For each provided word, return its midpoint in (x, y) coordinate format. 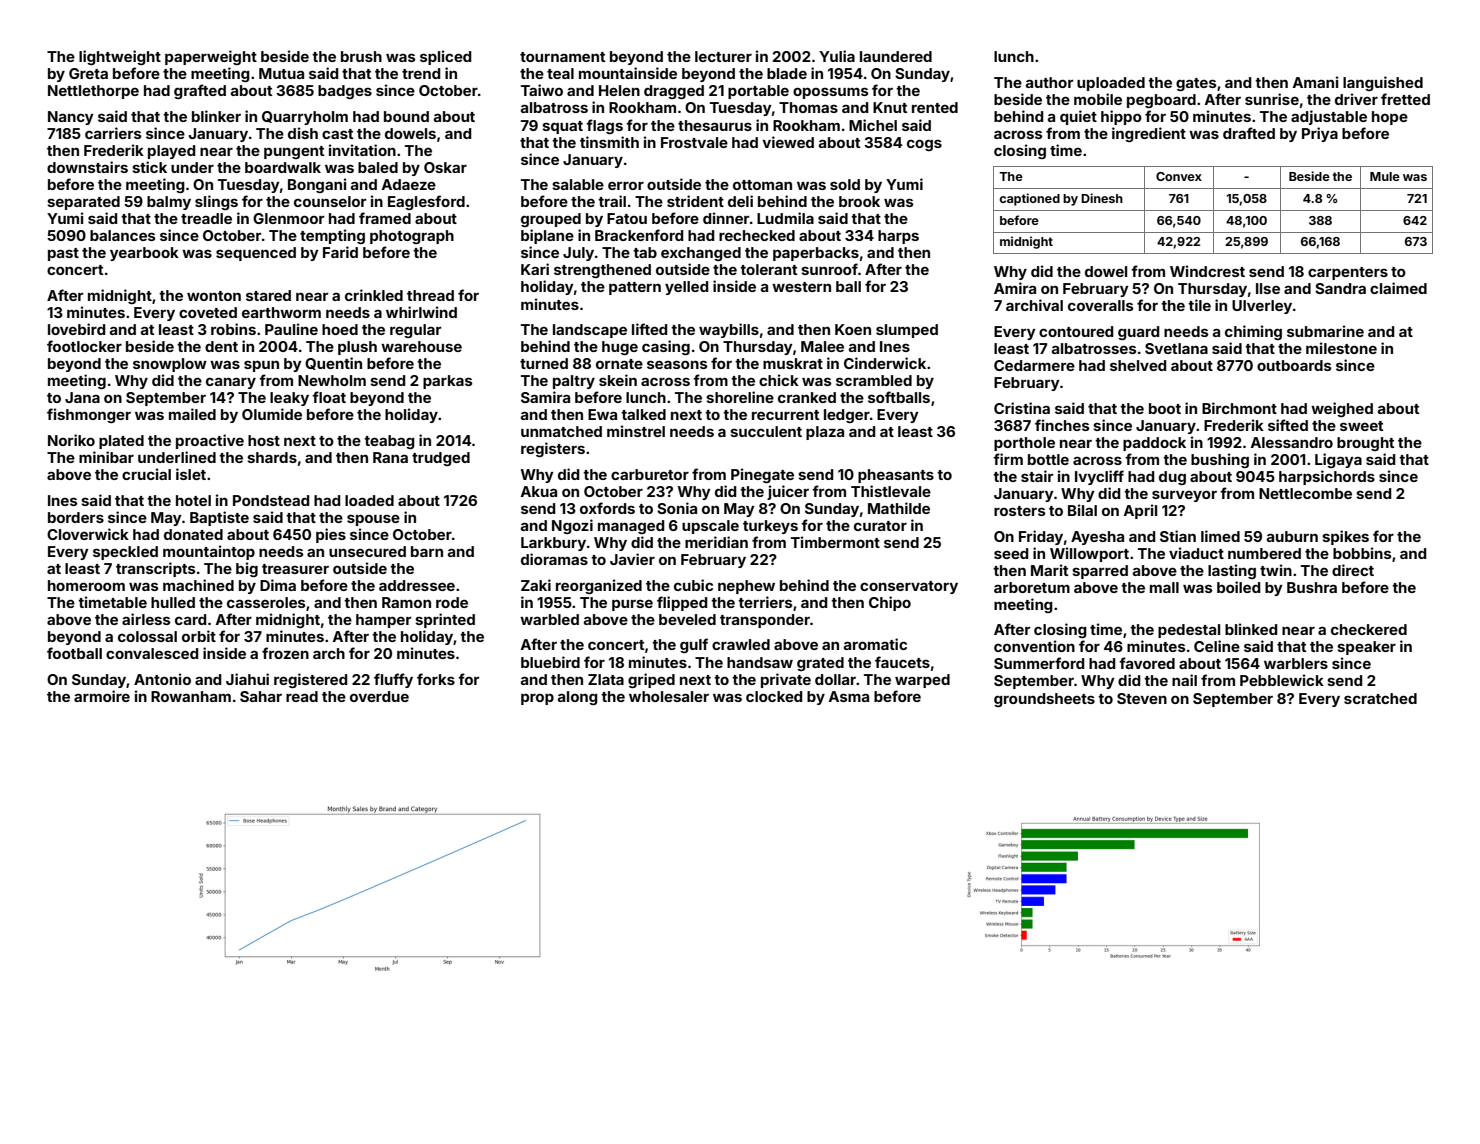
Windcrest (1207, 271)
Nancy (71, 118)
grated (820, 664)
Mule (1385, 176)
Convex (1179, 176)
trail (612, 201)
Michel (873, 125)
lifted (650, 329)
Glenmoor (288, 218)
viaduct (1196, 553)
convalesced (152, 653)
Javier (632, 559)
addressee (417, 585)
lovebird (77, 329)
